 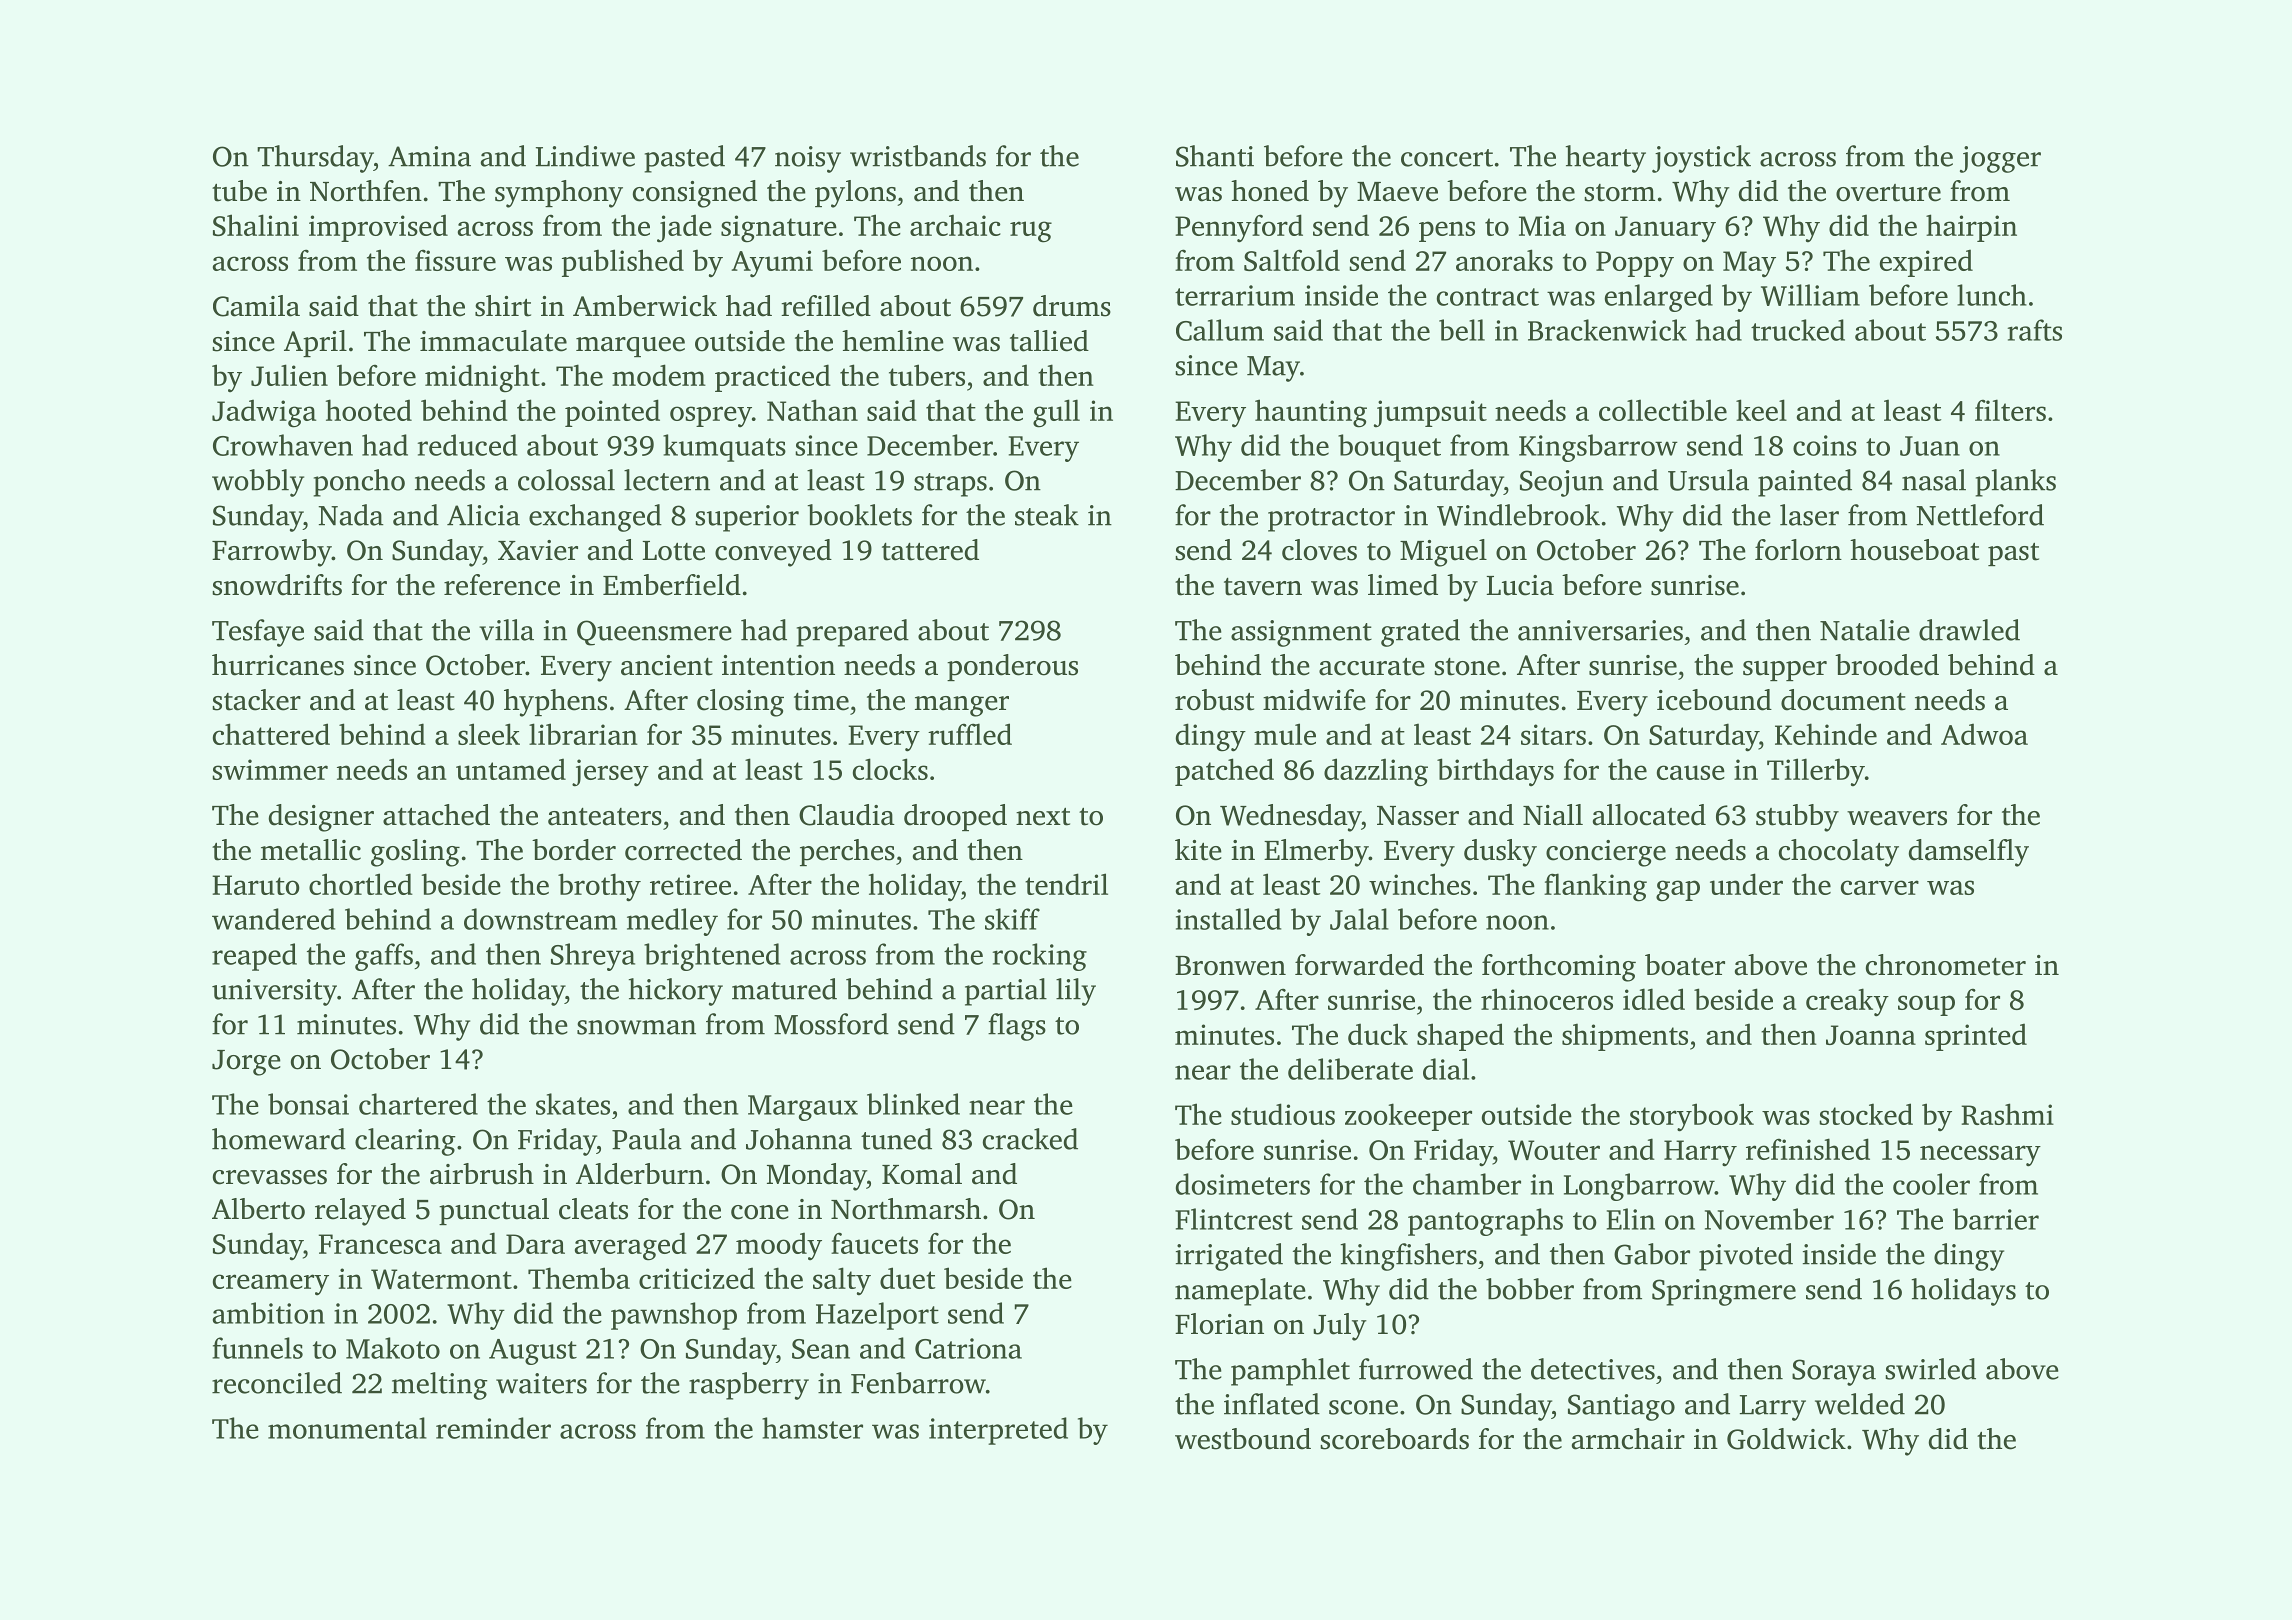 I want to click on Adwoa, so click(x=1984, y=734).
